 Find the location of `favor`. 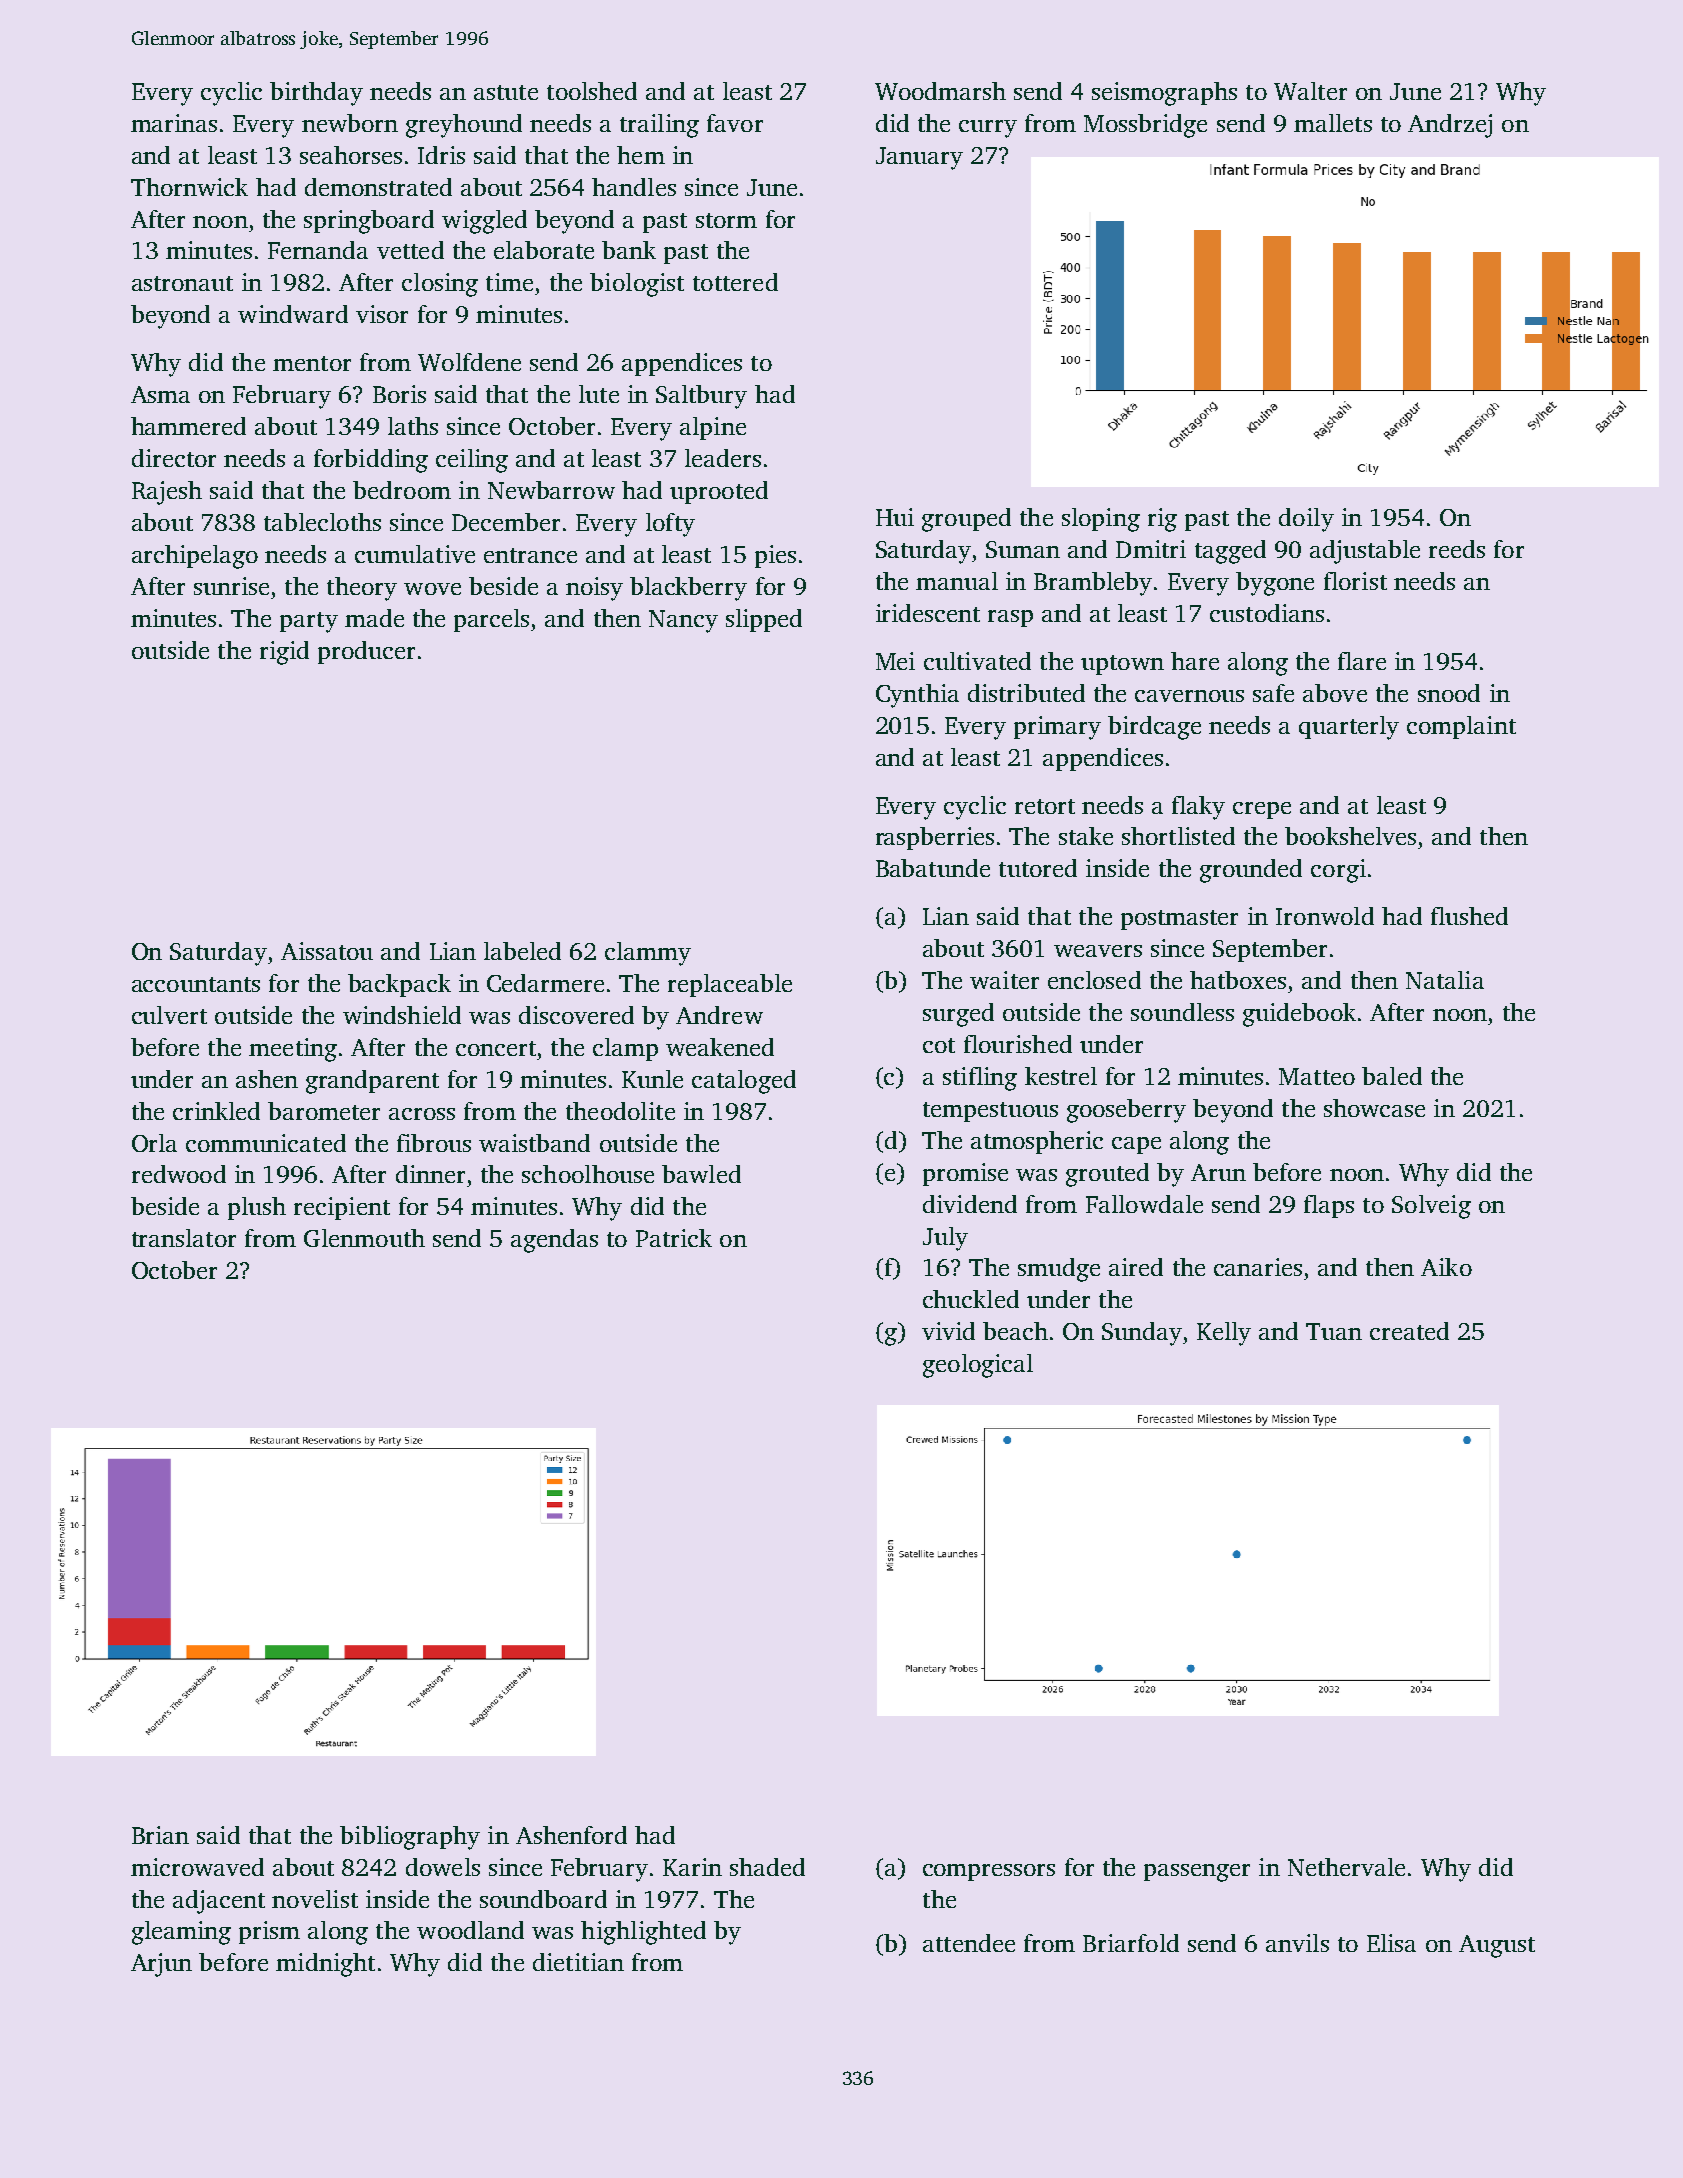

favor is located at coordinates (735, 123).
